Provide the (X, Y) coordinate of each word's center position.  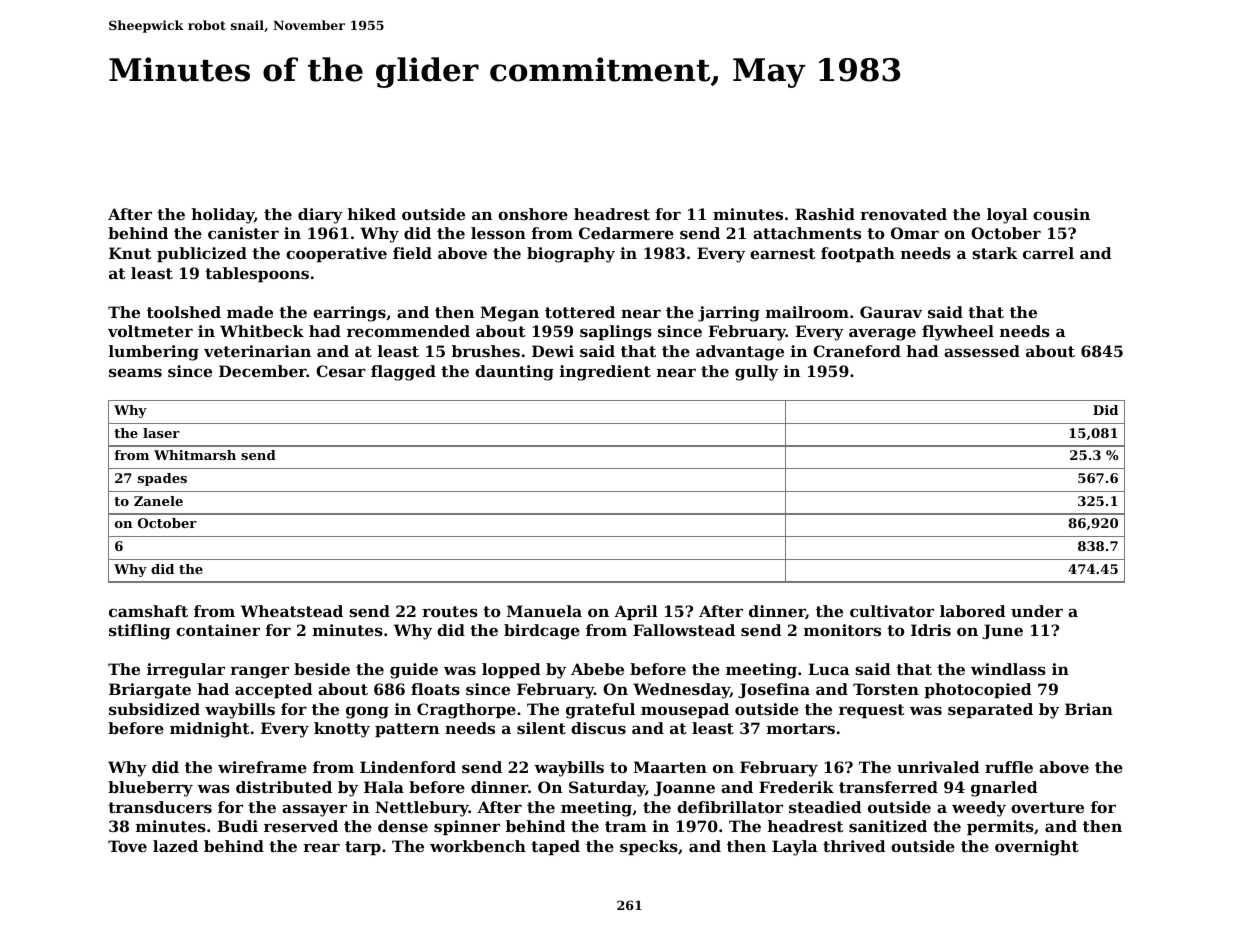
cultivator (892, 611)
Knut (130, 253)
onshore (533, 214)
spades (162, 479)
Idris (931, 630)
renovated (903, 214)
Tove (127, 846)
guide (414, 671)
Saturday (607, 789)
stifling (139, 632)
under (1037, 611)
